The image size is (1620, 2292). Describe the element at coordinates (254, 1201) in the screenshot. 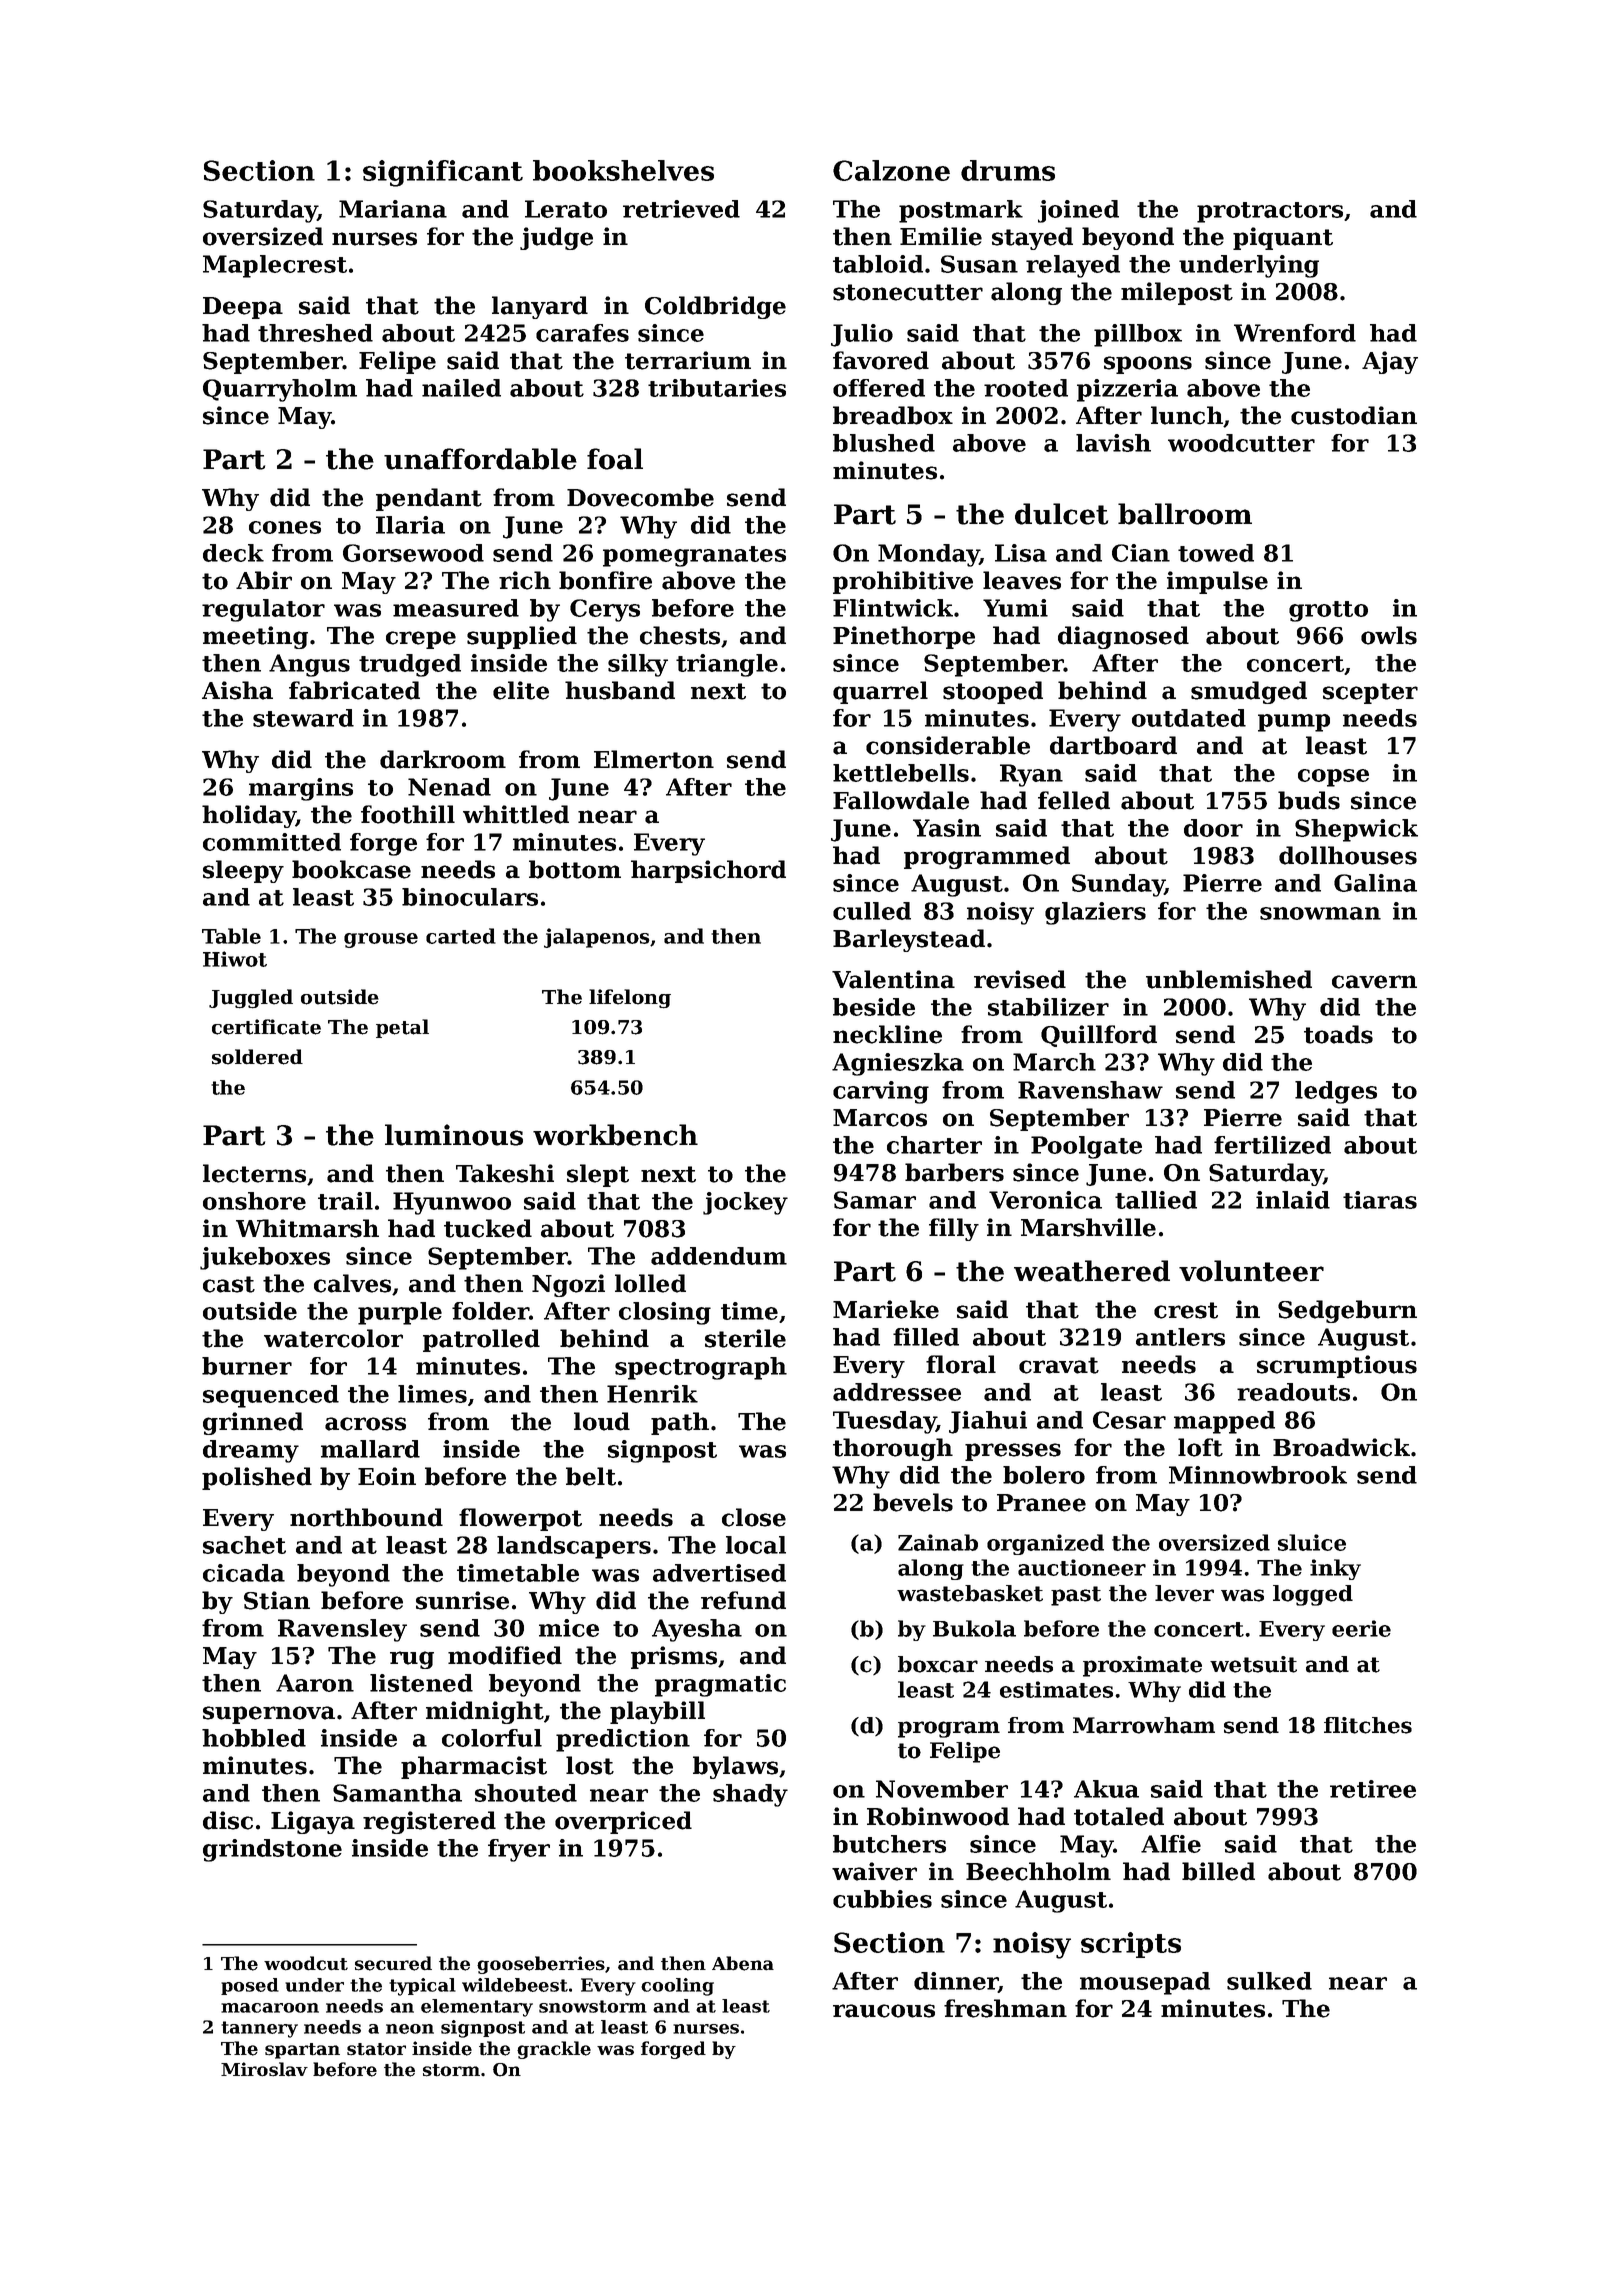

I see `onshore` at that location.
